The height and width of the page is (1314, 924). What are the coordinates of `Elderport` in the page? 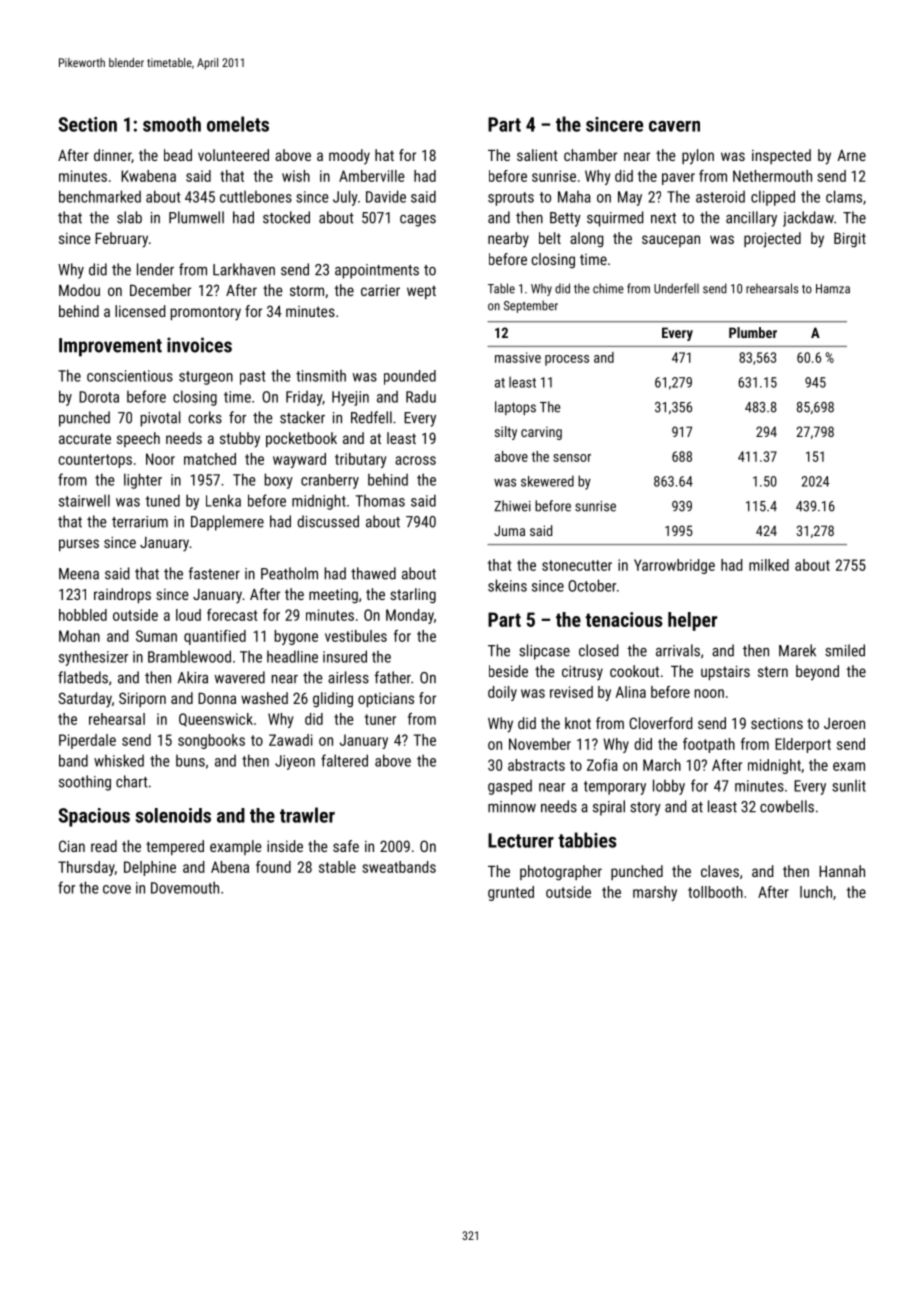 It's located at (803, 745).
